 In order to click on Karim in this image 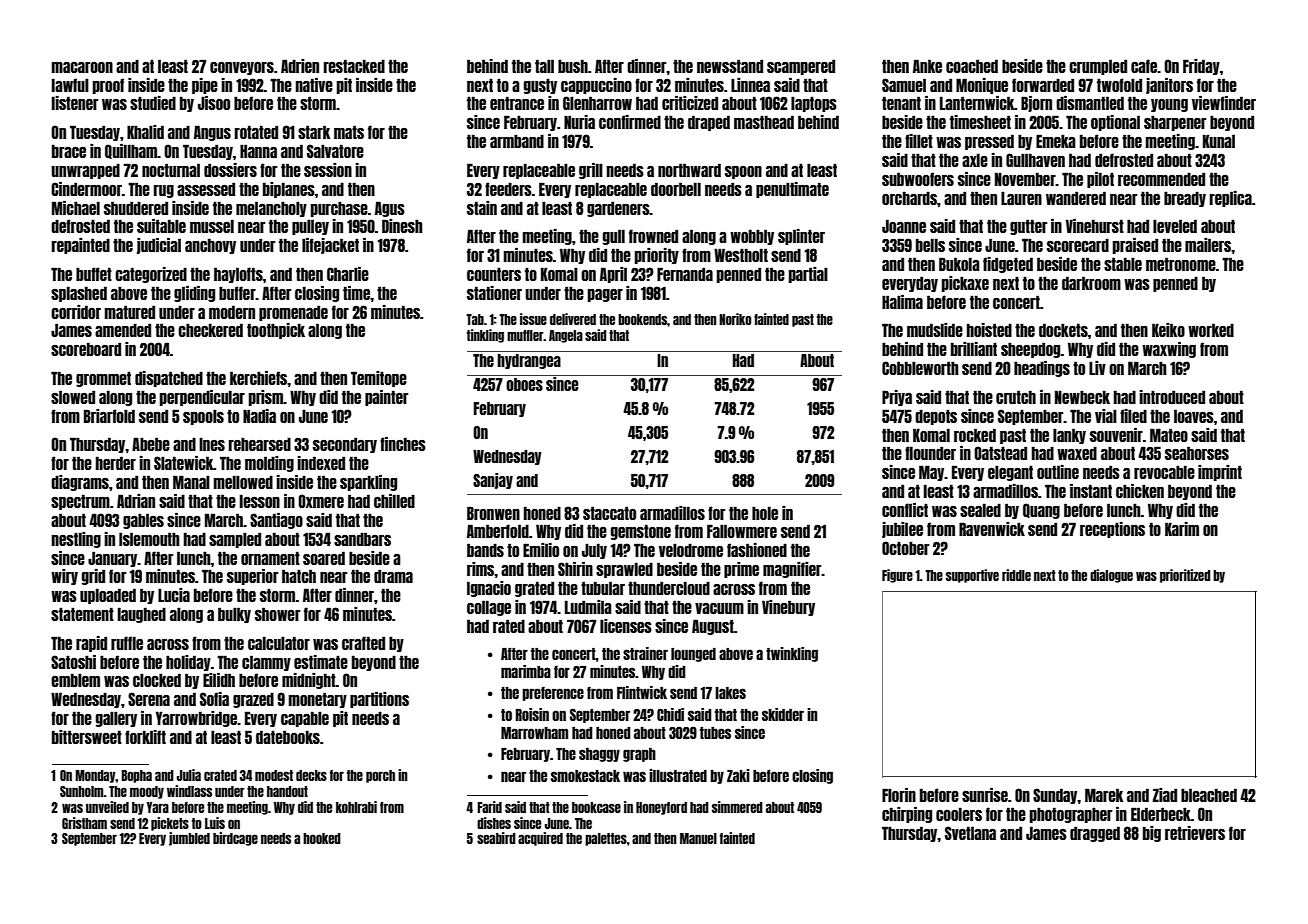, I will do `click(1182, 529)`.
